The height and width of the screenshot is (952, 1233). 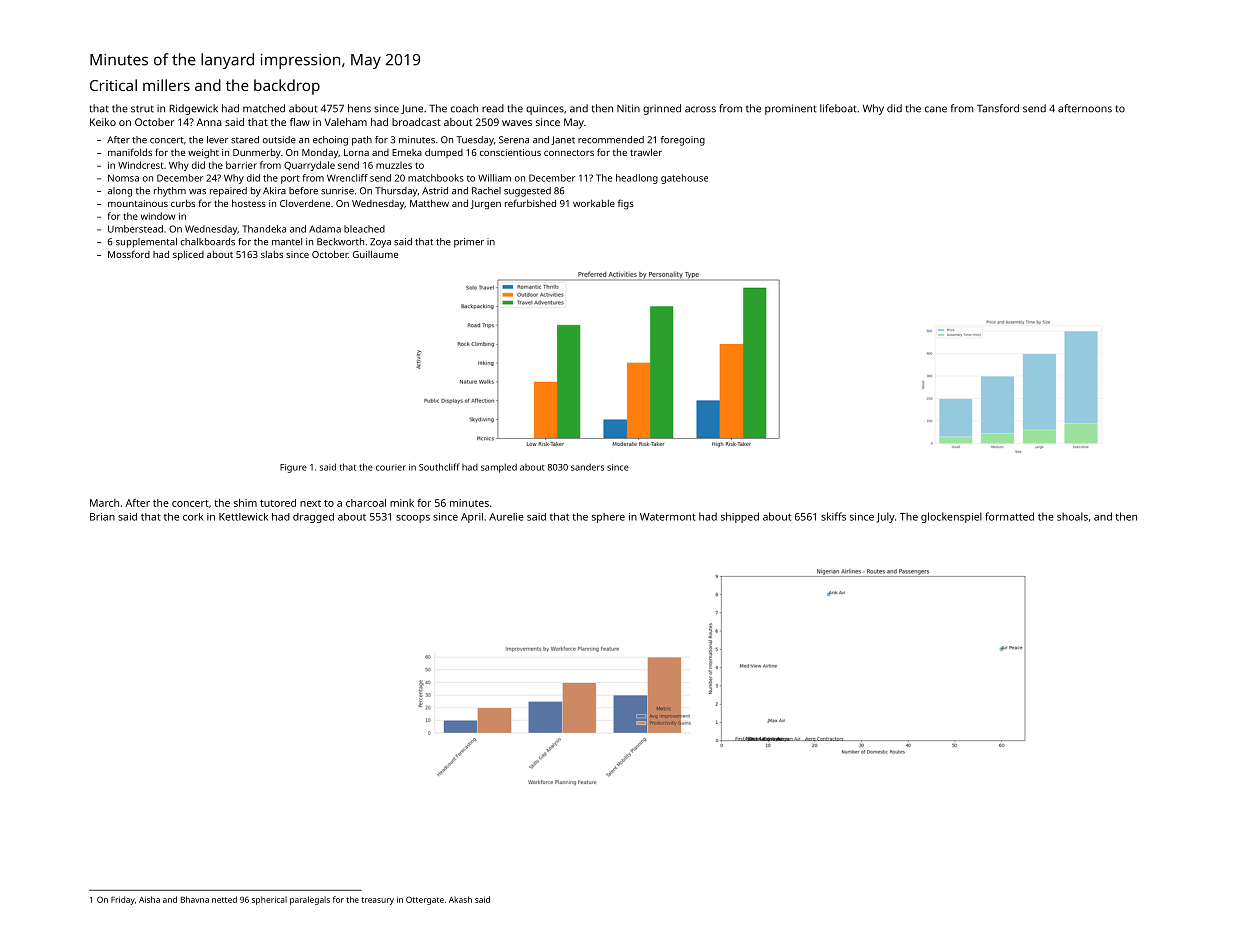 What do you see at coordinates (838, 108) in the screenshot?
I see `lifeboat` at bounding box center [838, 108].
